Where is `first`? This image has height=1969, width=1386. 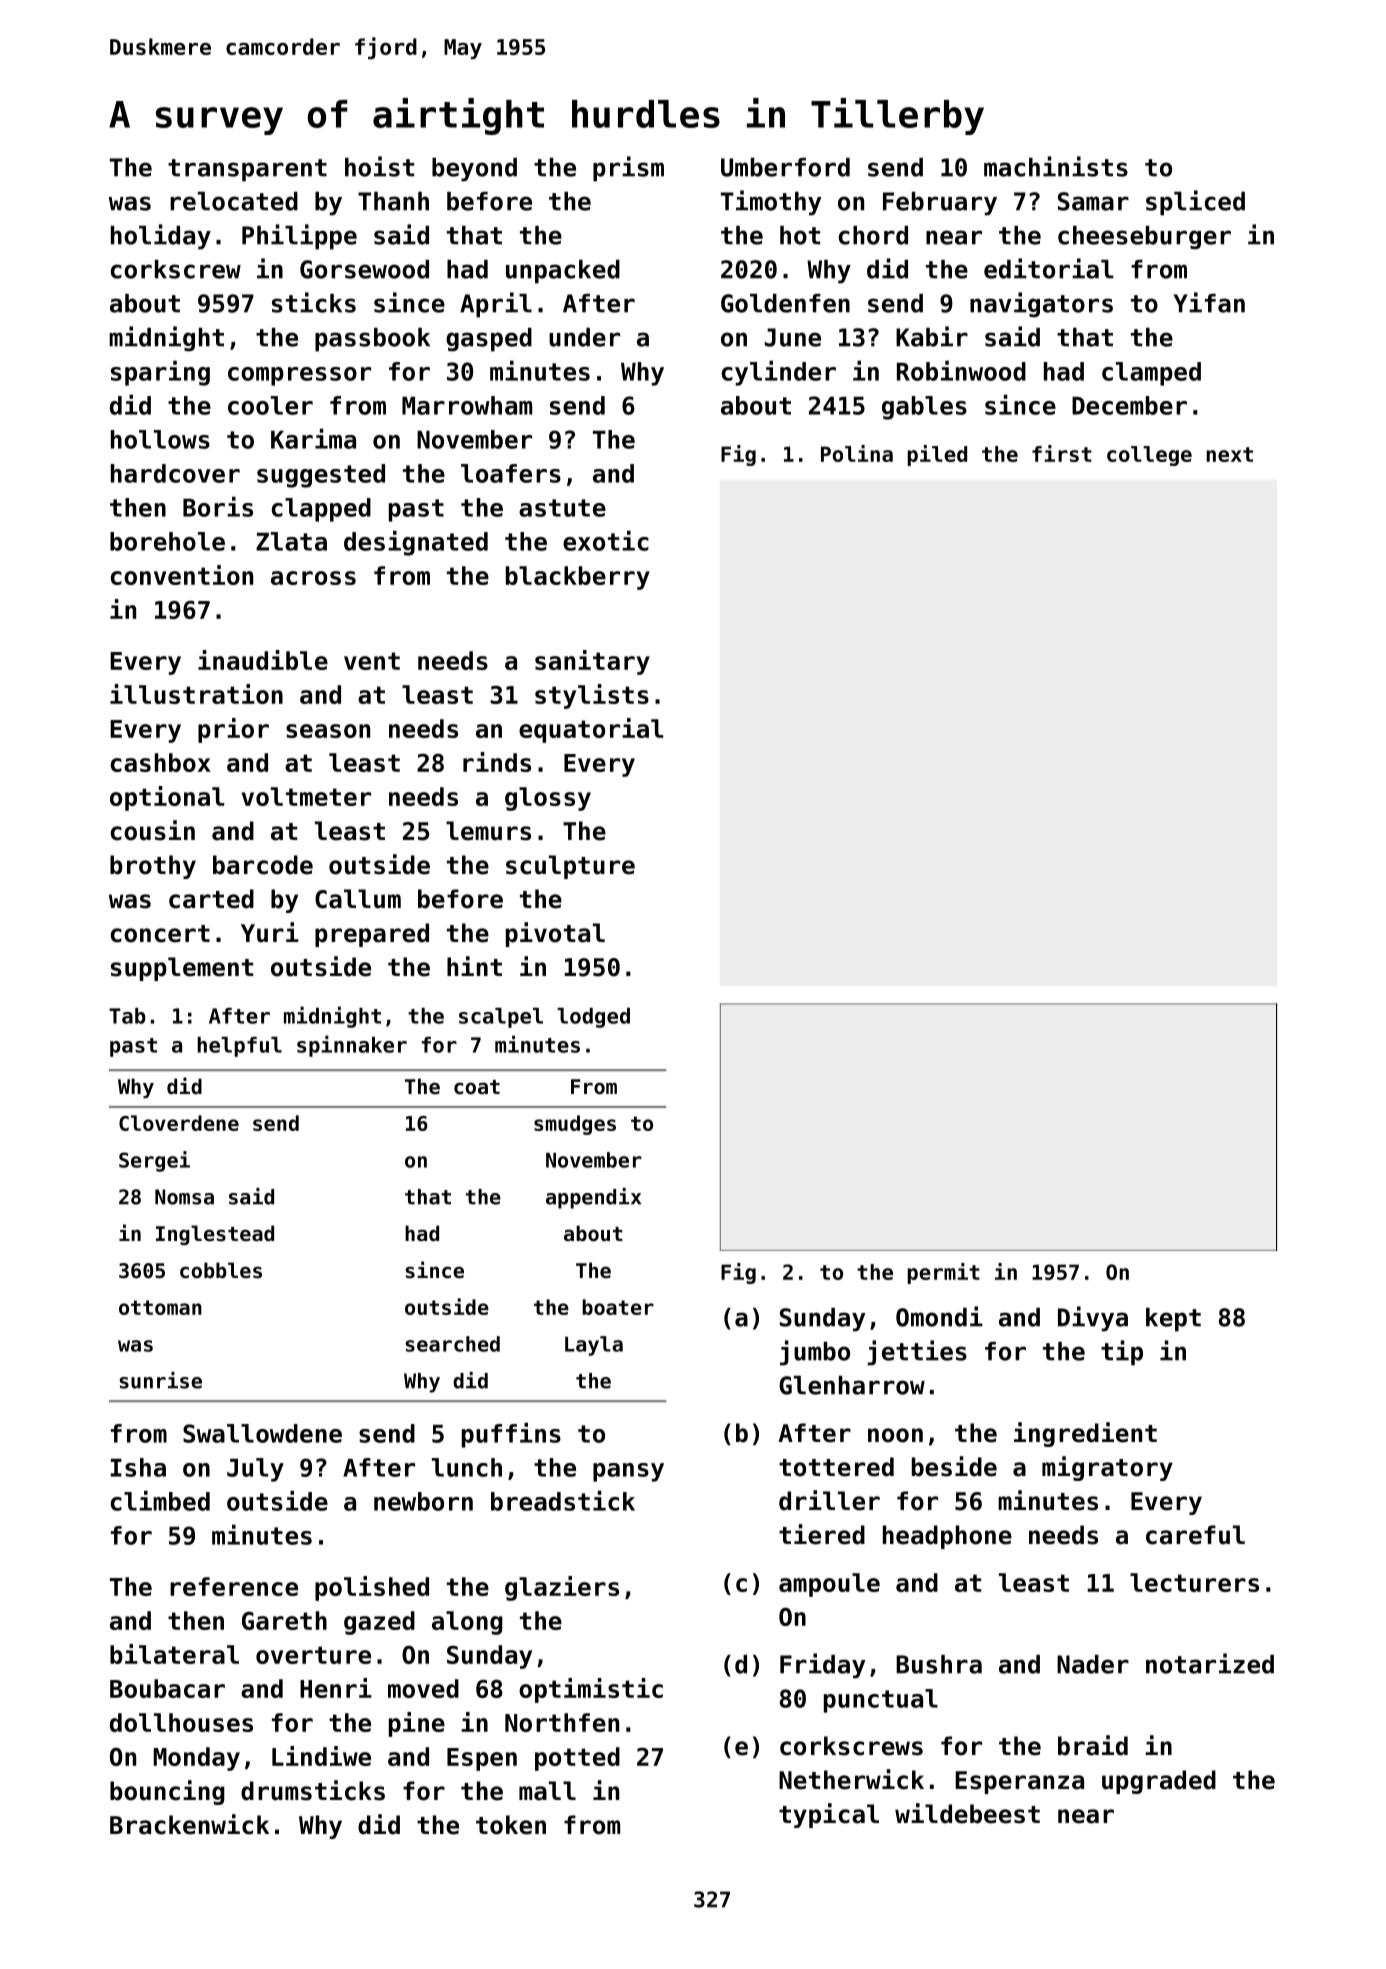
first is located at coordinates (1062, 453).
